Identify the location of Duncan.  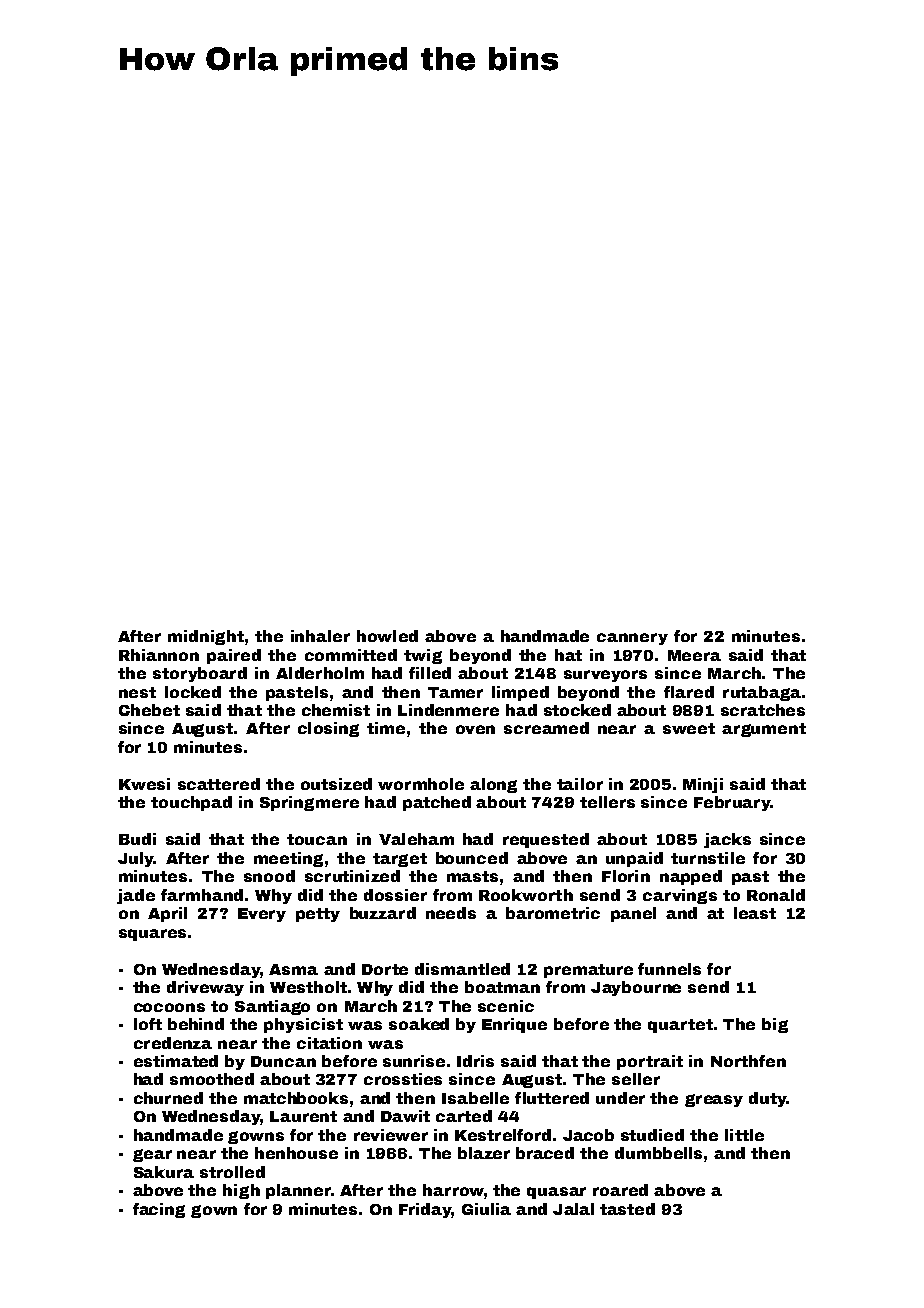
(283, 1061).
